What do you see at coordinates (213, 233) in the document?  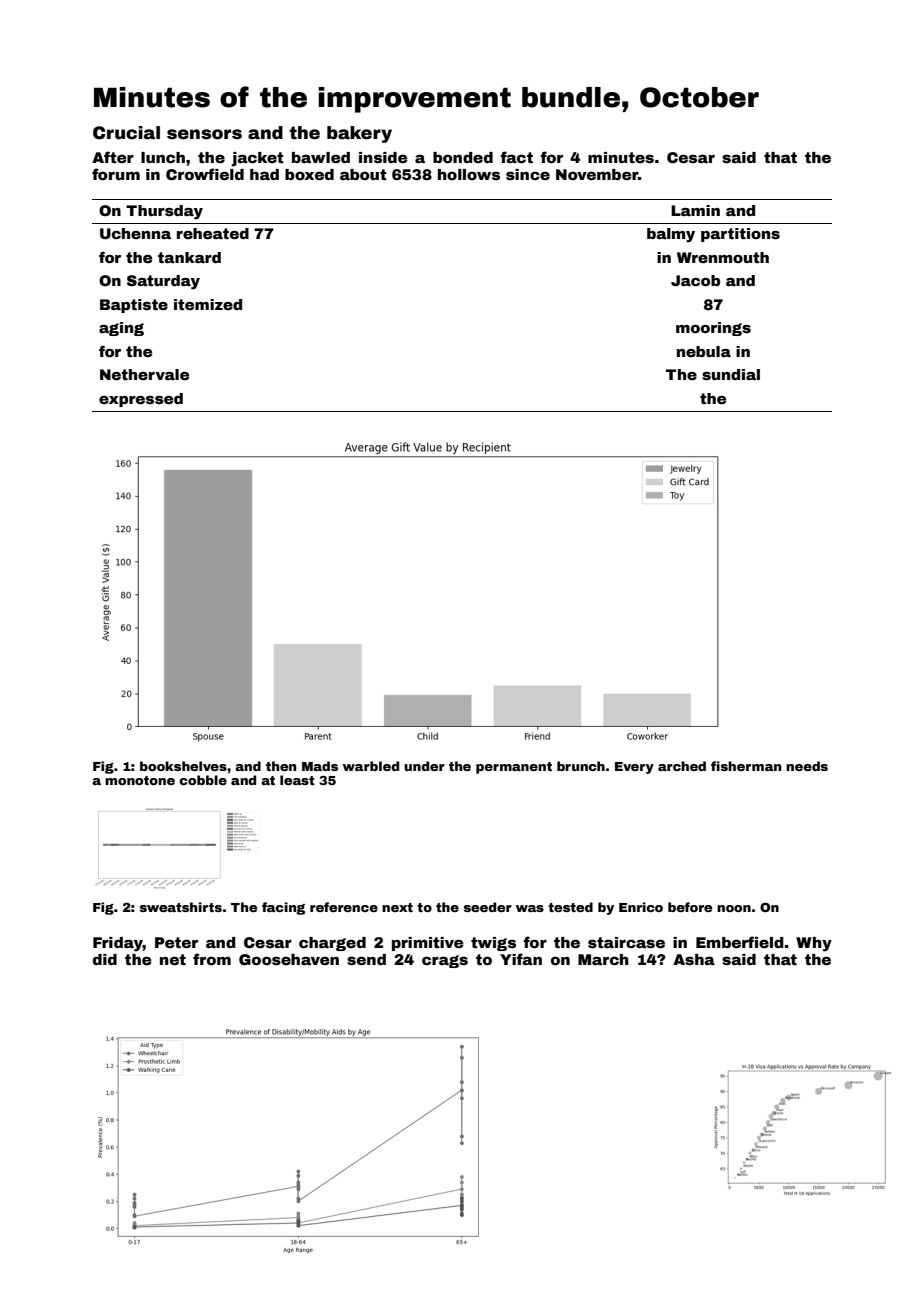 I see `reheated` at bounding box center [213, 233].
